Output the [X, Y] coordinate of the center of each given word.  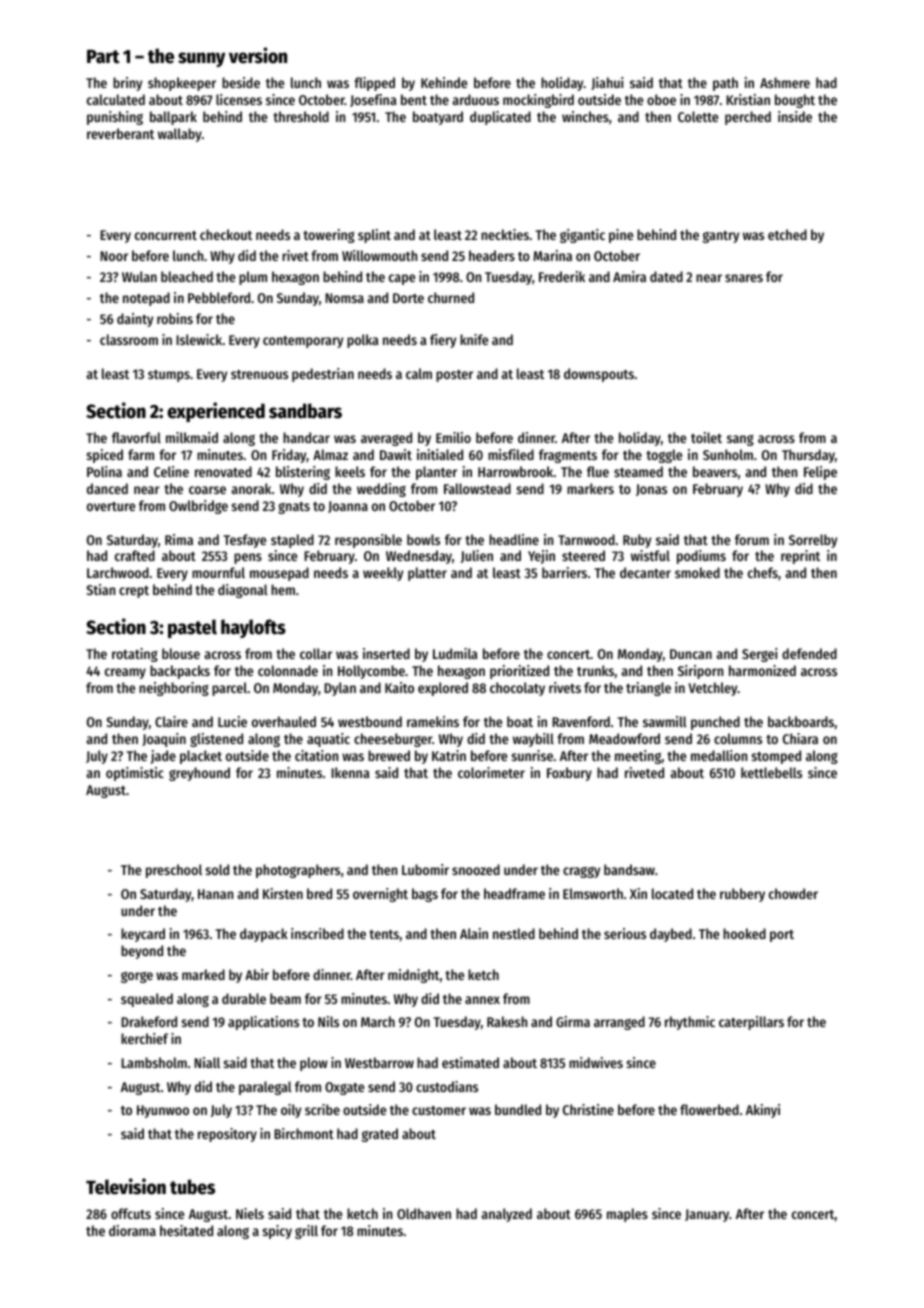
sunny [201, 59]
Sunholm [728, 454]
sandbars [305, 411]
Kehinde [444, 82]
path [725, 84]
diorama [132, 1230]
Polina [104, 471]
